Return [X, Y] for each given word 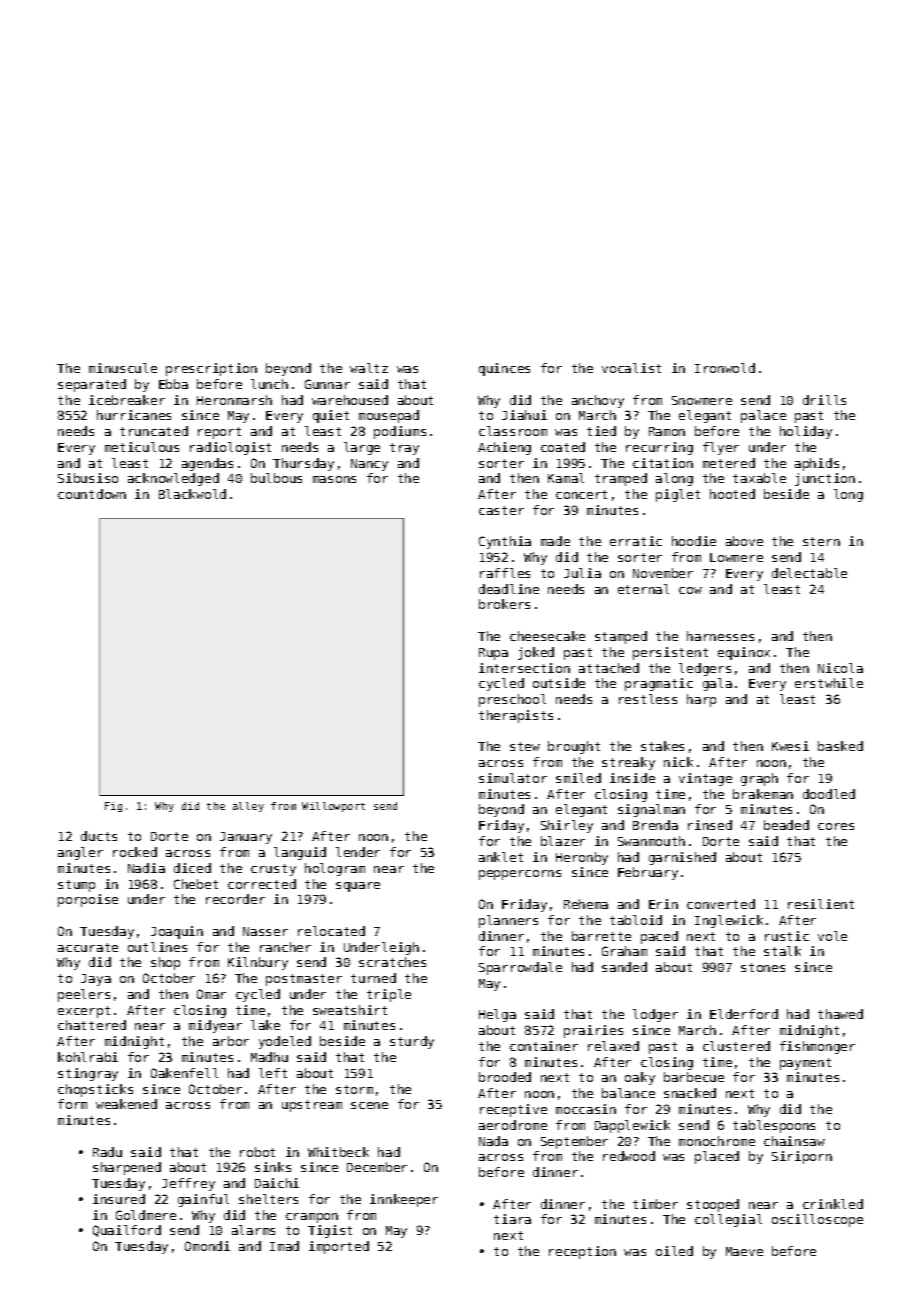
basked [840, 746]
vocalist [631, 368]
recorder [235, 899]
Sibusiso [88, 478]
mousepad [389, 416]
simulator [513, 778]
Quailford [127, 1231]
